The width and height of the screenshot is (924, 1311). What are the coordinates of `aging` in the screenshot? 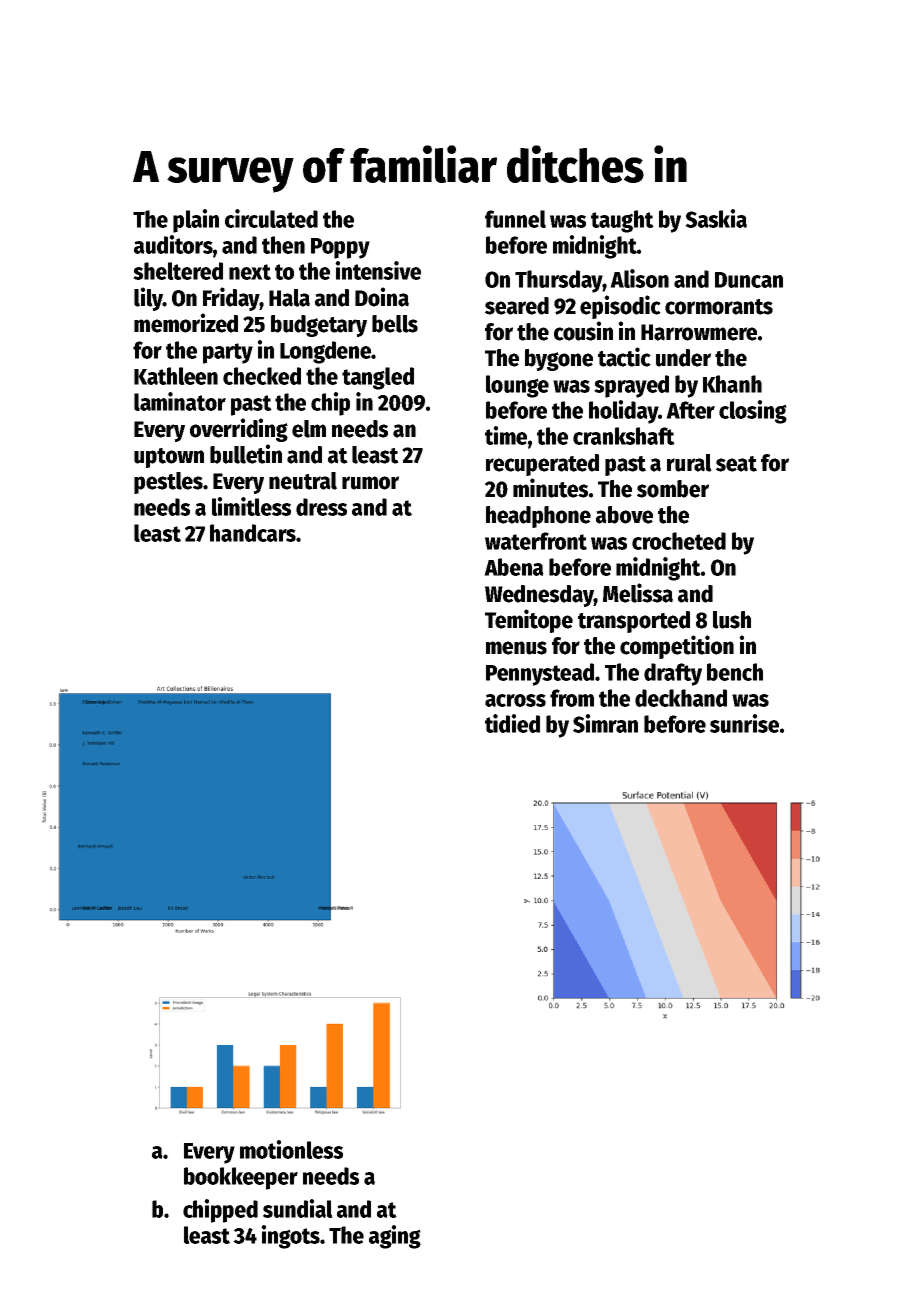 It's located at (395, 1237).
